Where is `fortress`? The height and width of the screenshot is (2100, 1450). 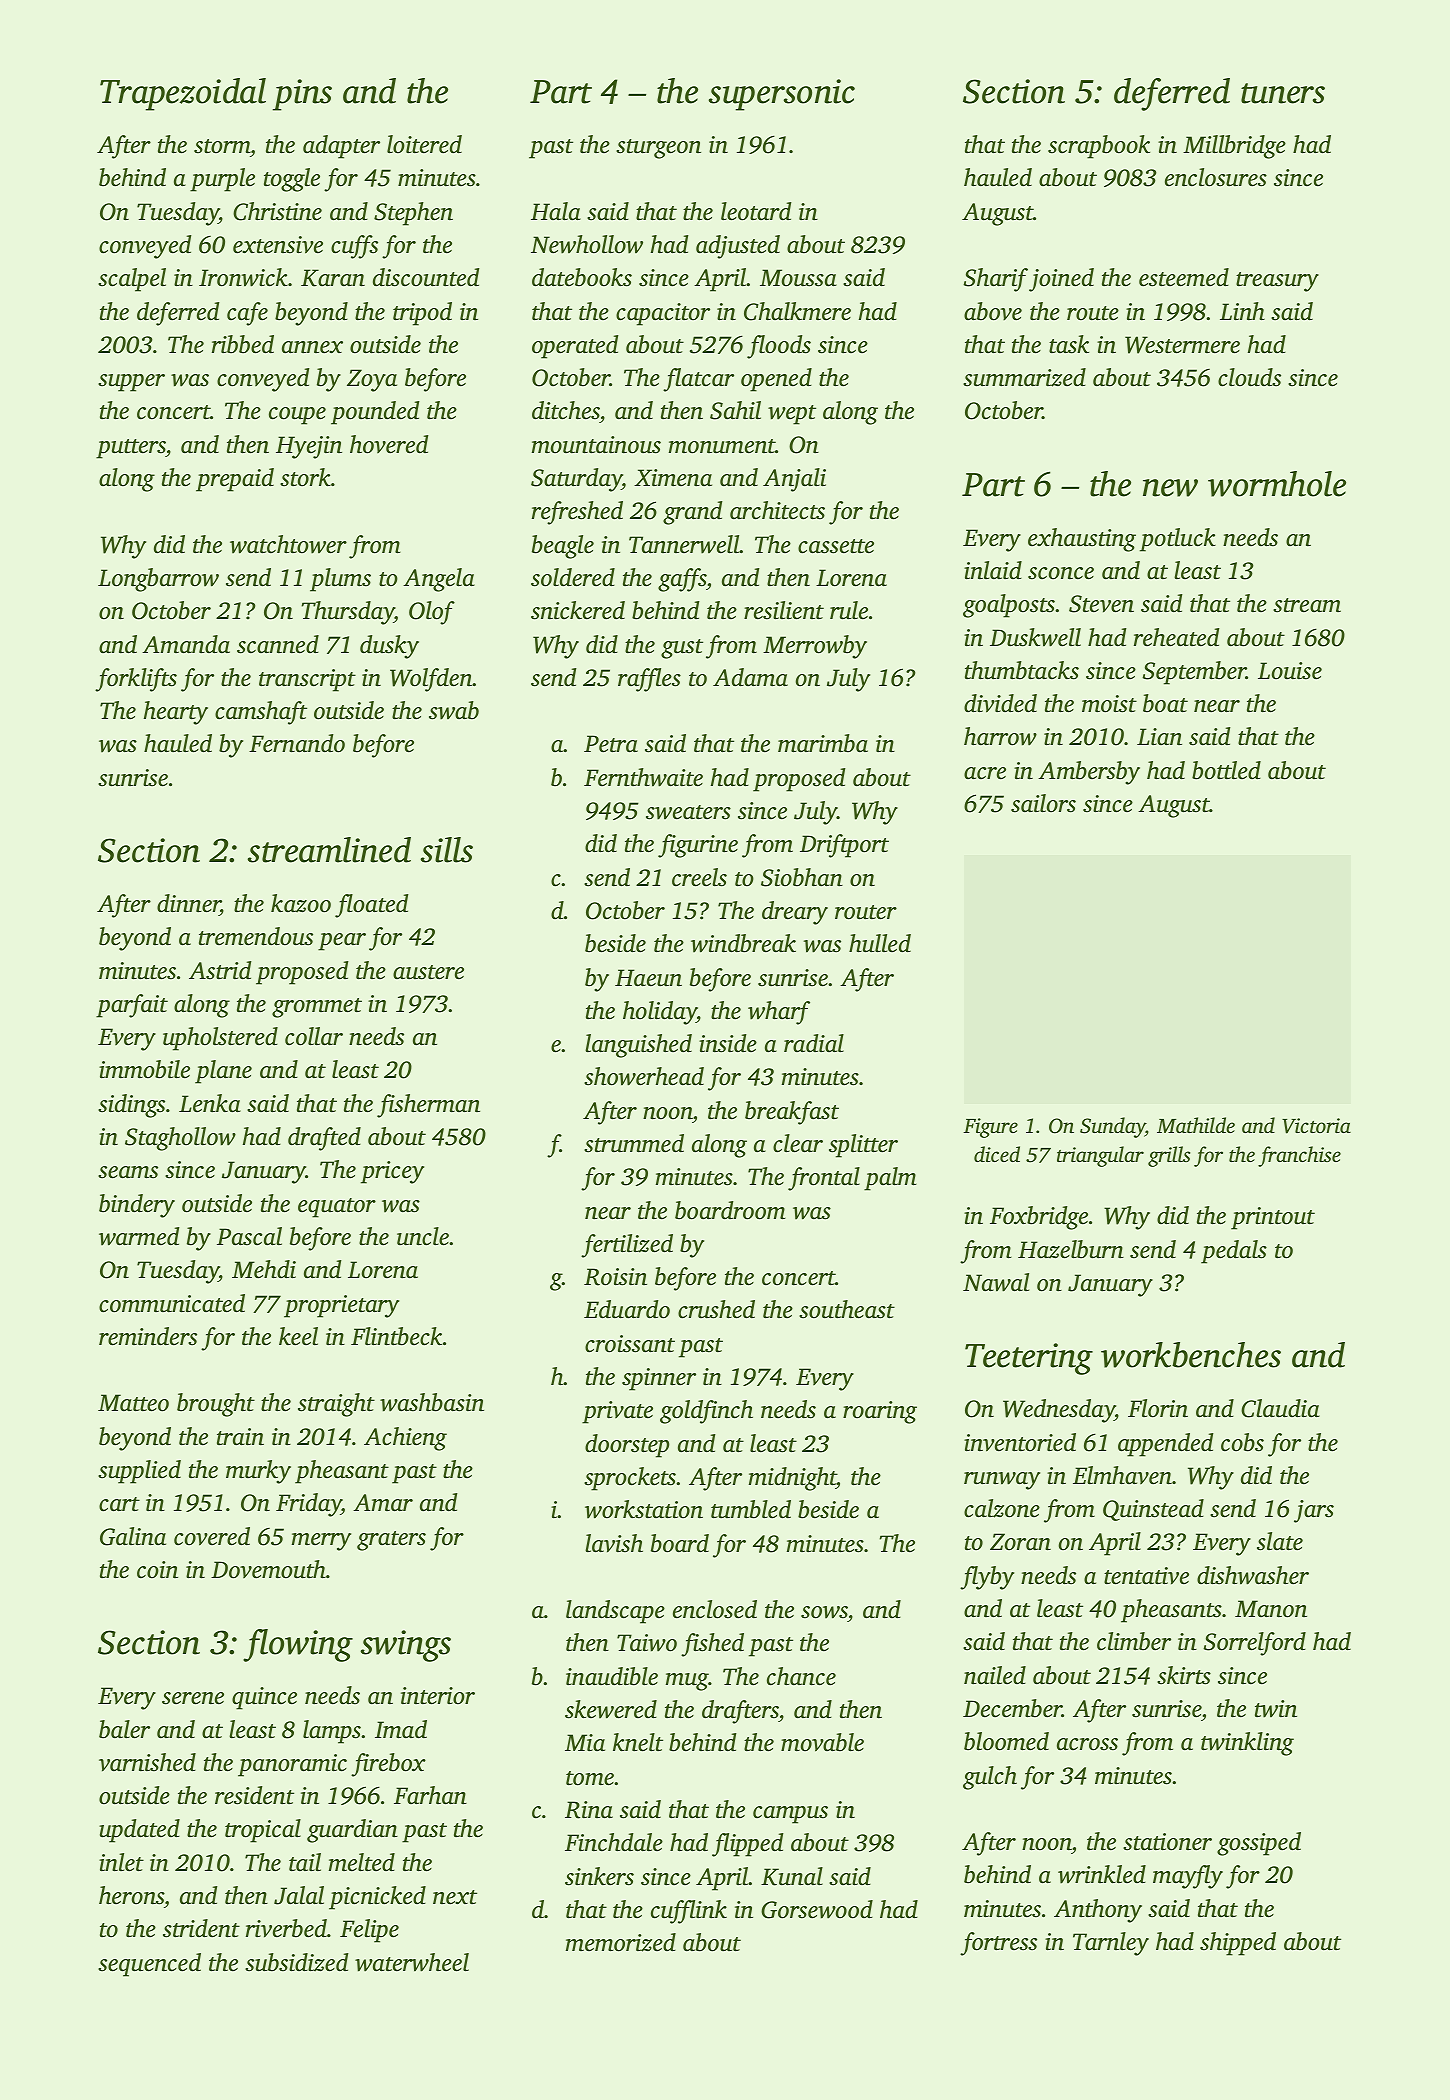 fortress is located at coordinates (998, 1944).
